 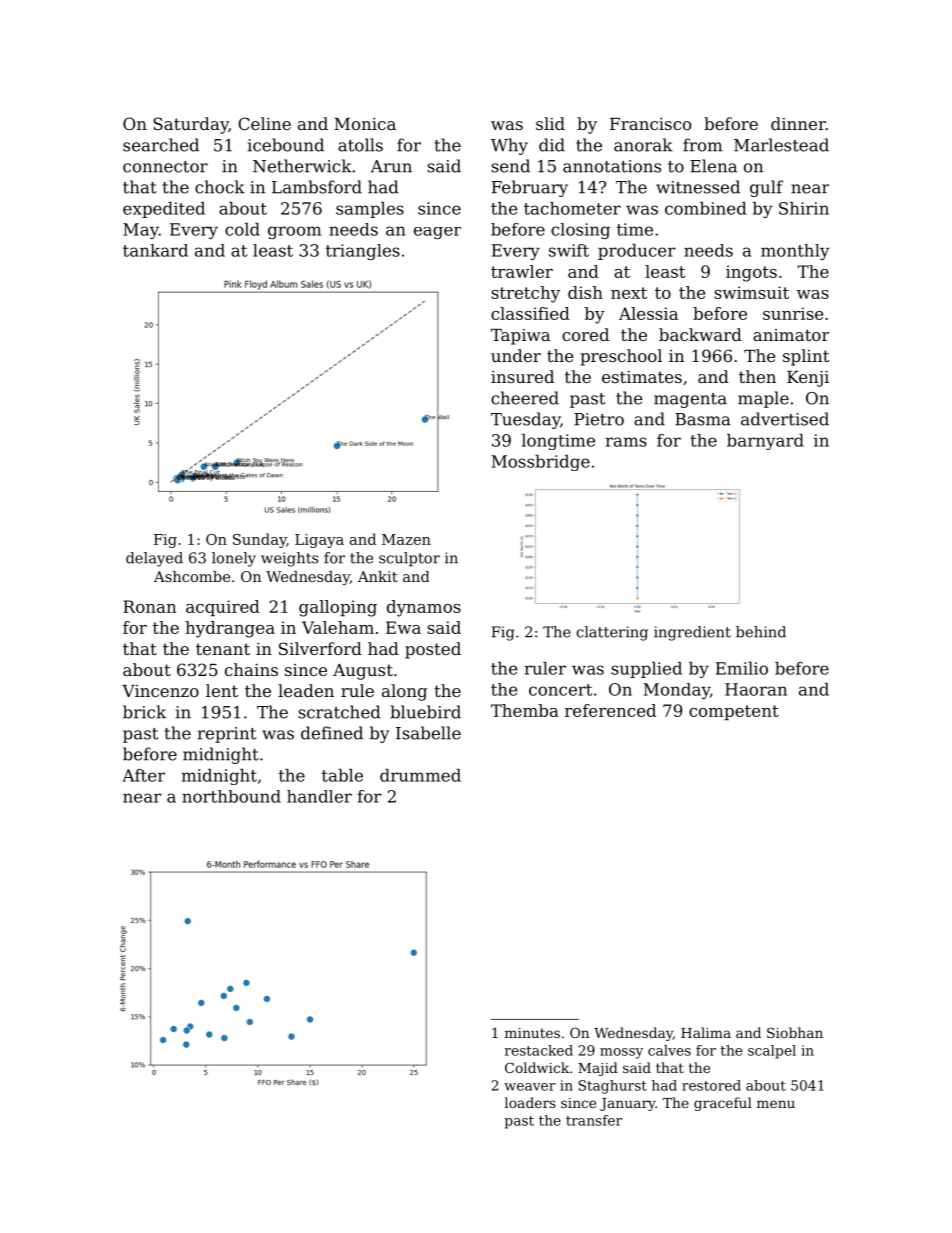 I want to click on drummed, so click(x=420, y=775).
